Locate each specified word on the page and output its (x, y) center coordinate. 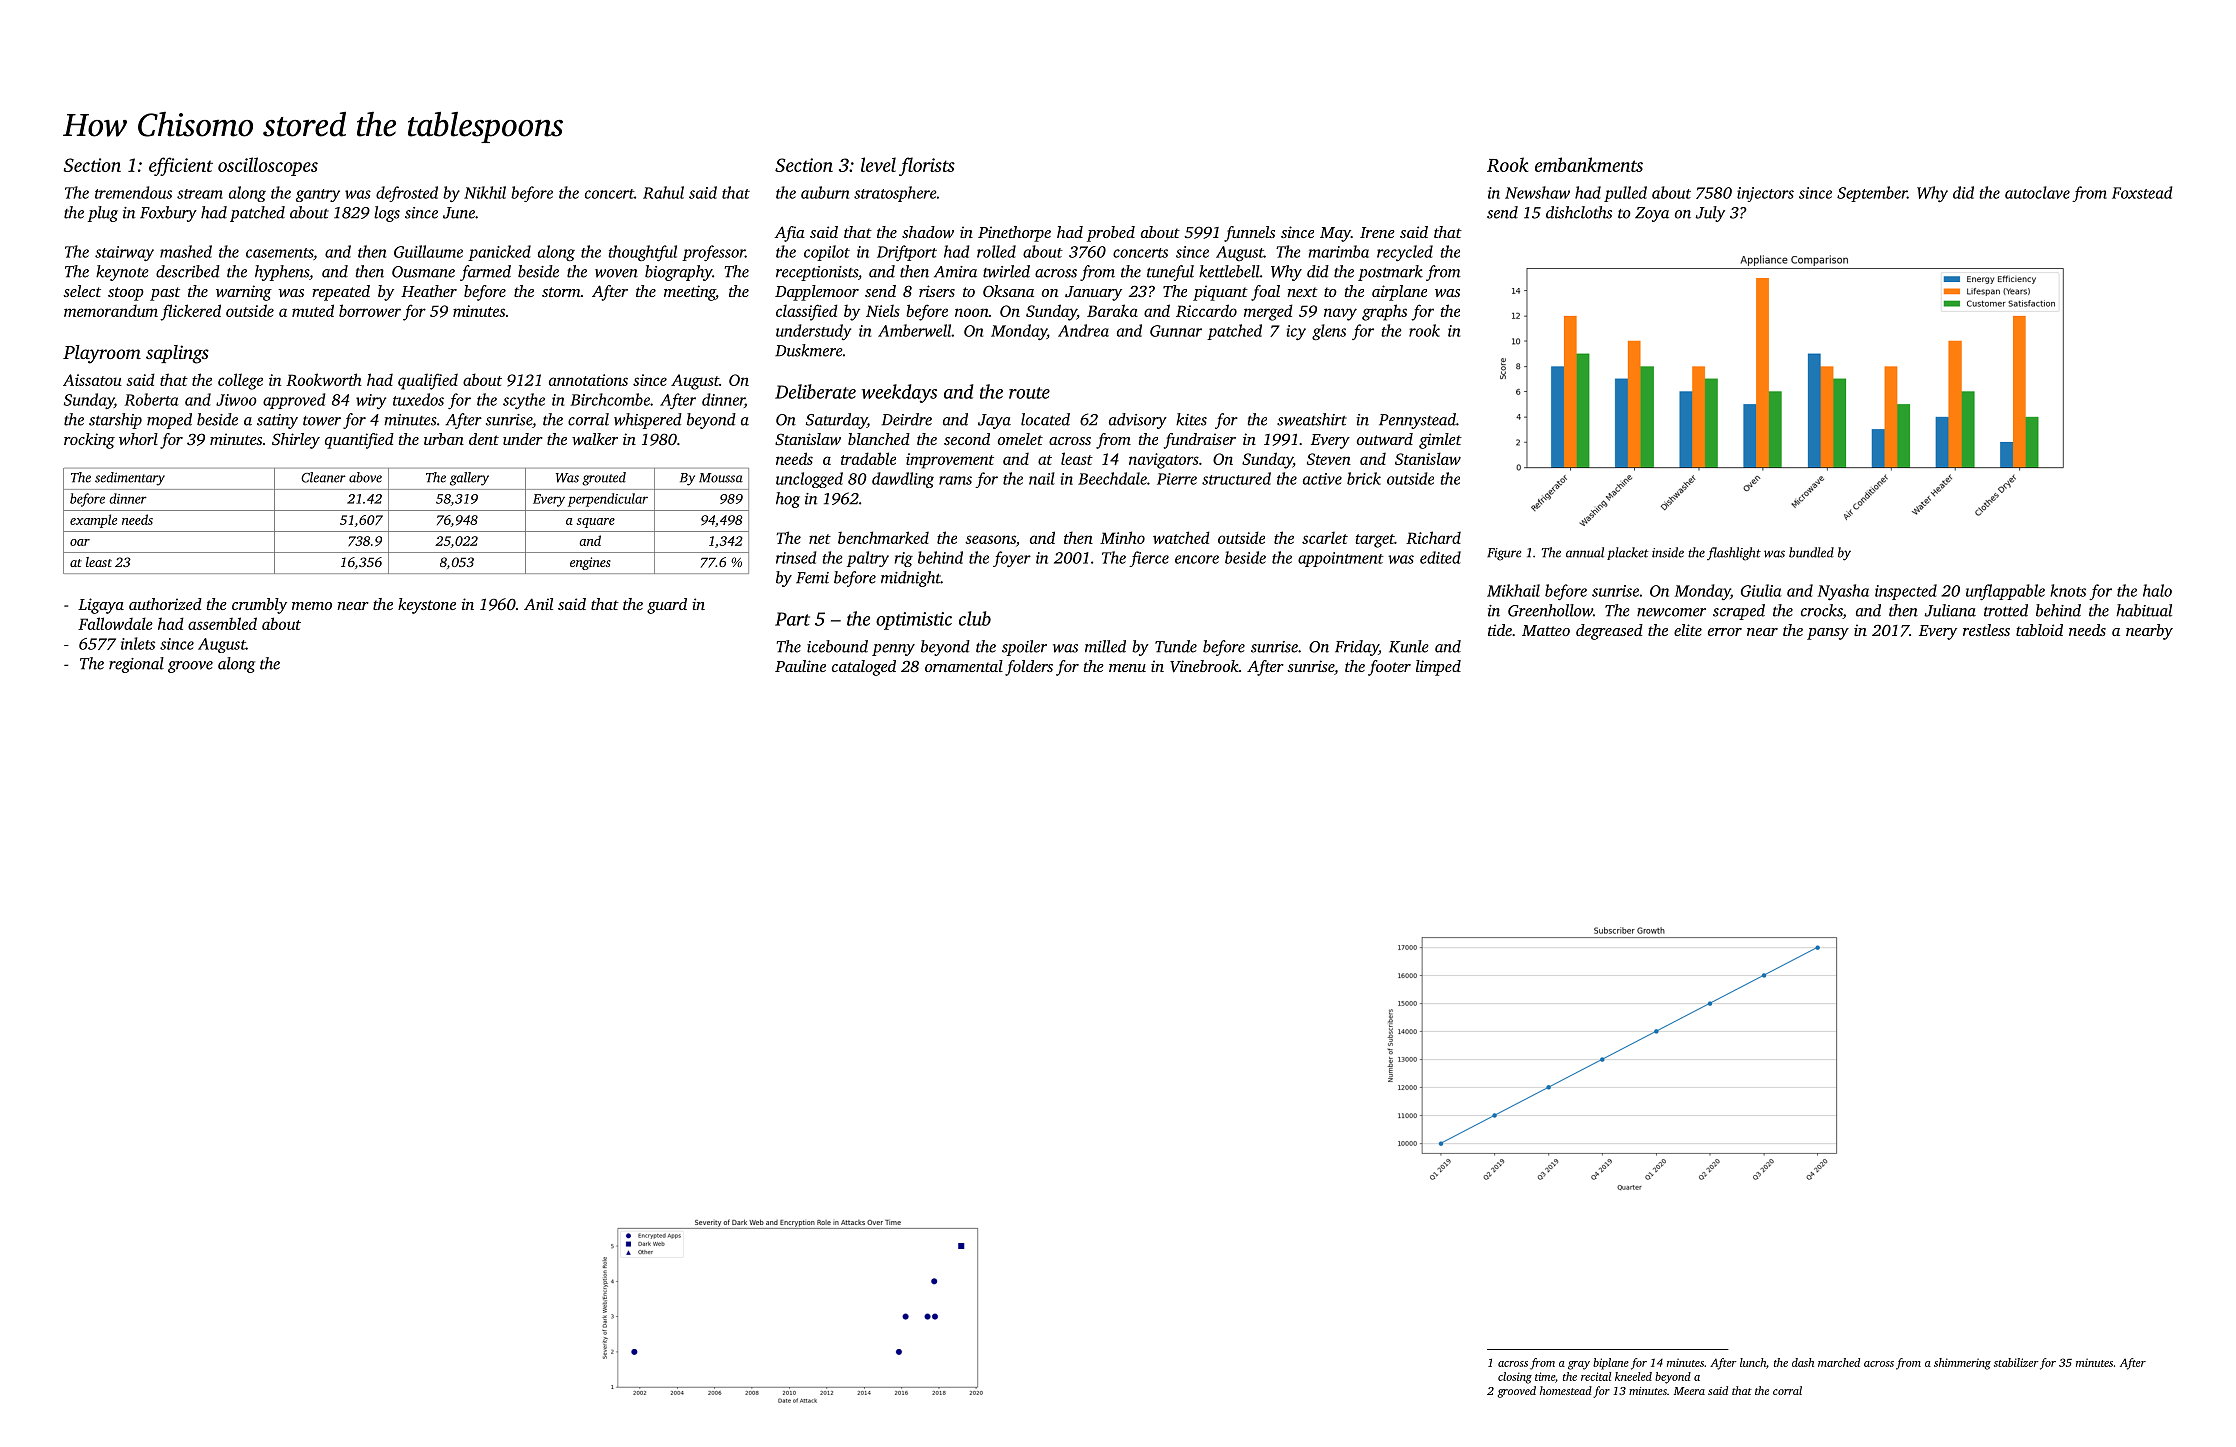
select (82, 291)
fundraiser (1200, 441)
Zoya (1652, 214)
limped (1438, 668)
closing (1515, 1378)
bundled (1811, 552)
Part (792, 619)
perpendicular (608, 500)
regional (136, 665)
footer (1389, 668)
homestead (1566, 1390)
